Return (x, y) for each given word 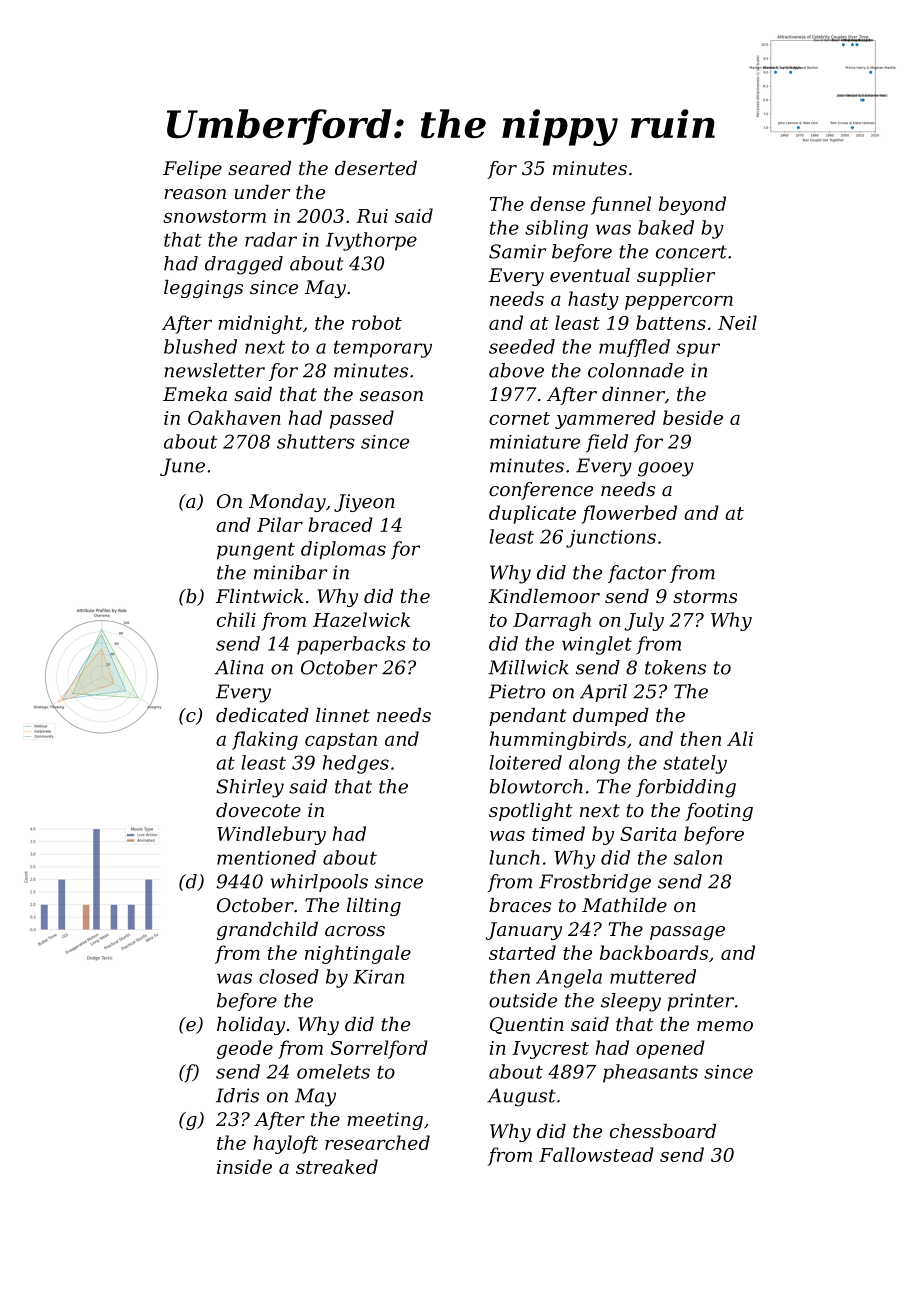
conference (541, 491)
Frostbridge (595, 883)
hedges (356, 764)
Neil (737, 322)
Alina (239, 667)
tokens (675, 667)
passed (362, 419)
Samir (517, 251)
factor (637, 574)
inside (244, 1166)
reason (195, 194)
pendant (528, 717)
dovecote (258, 810)
